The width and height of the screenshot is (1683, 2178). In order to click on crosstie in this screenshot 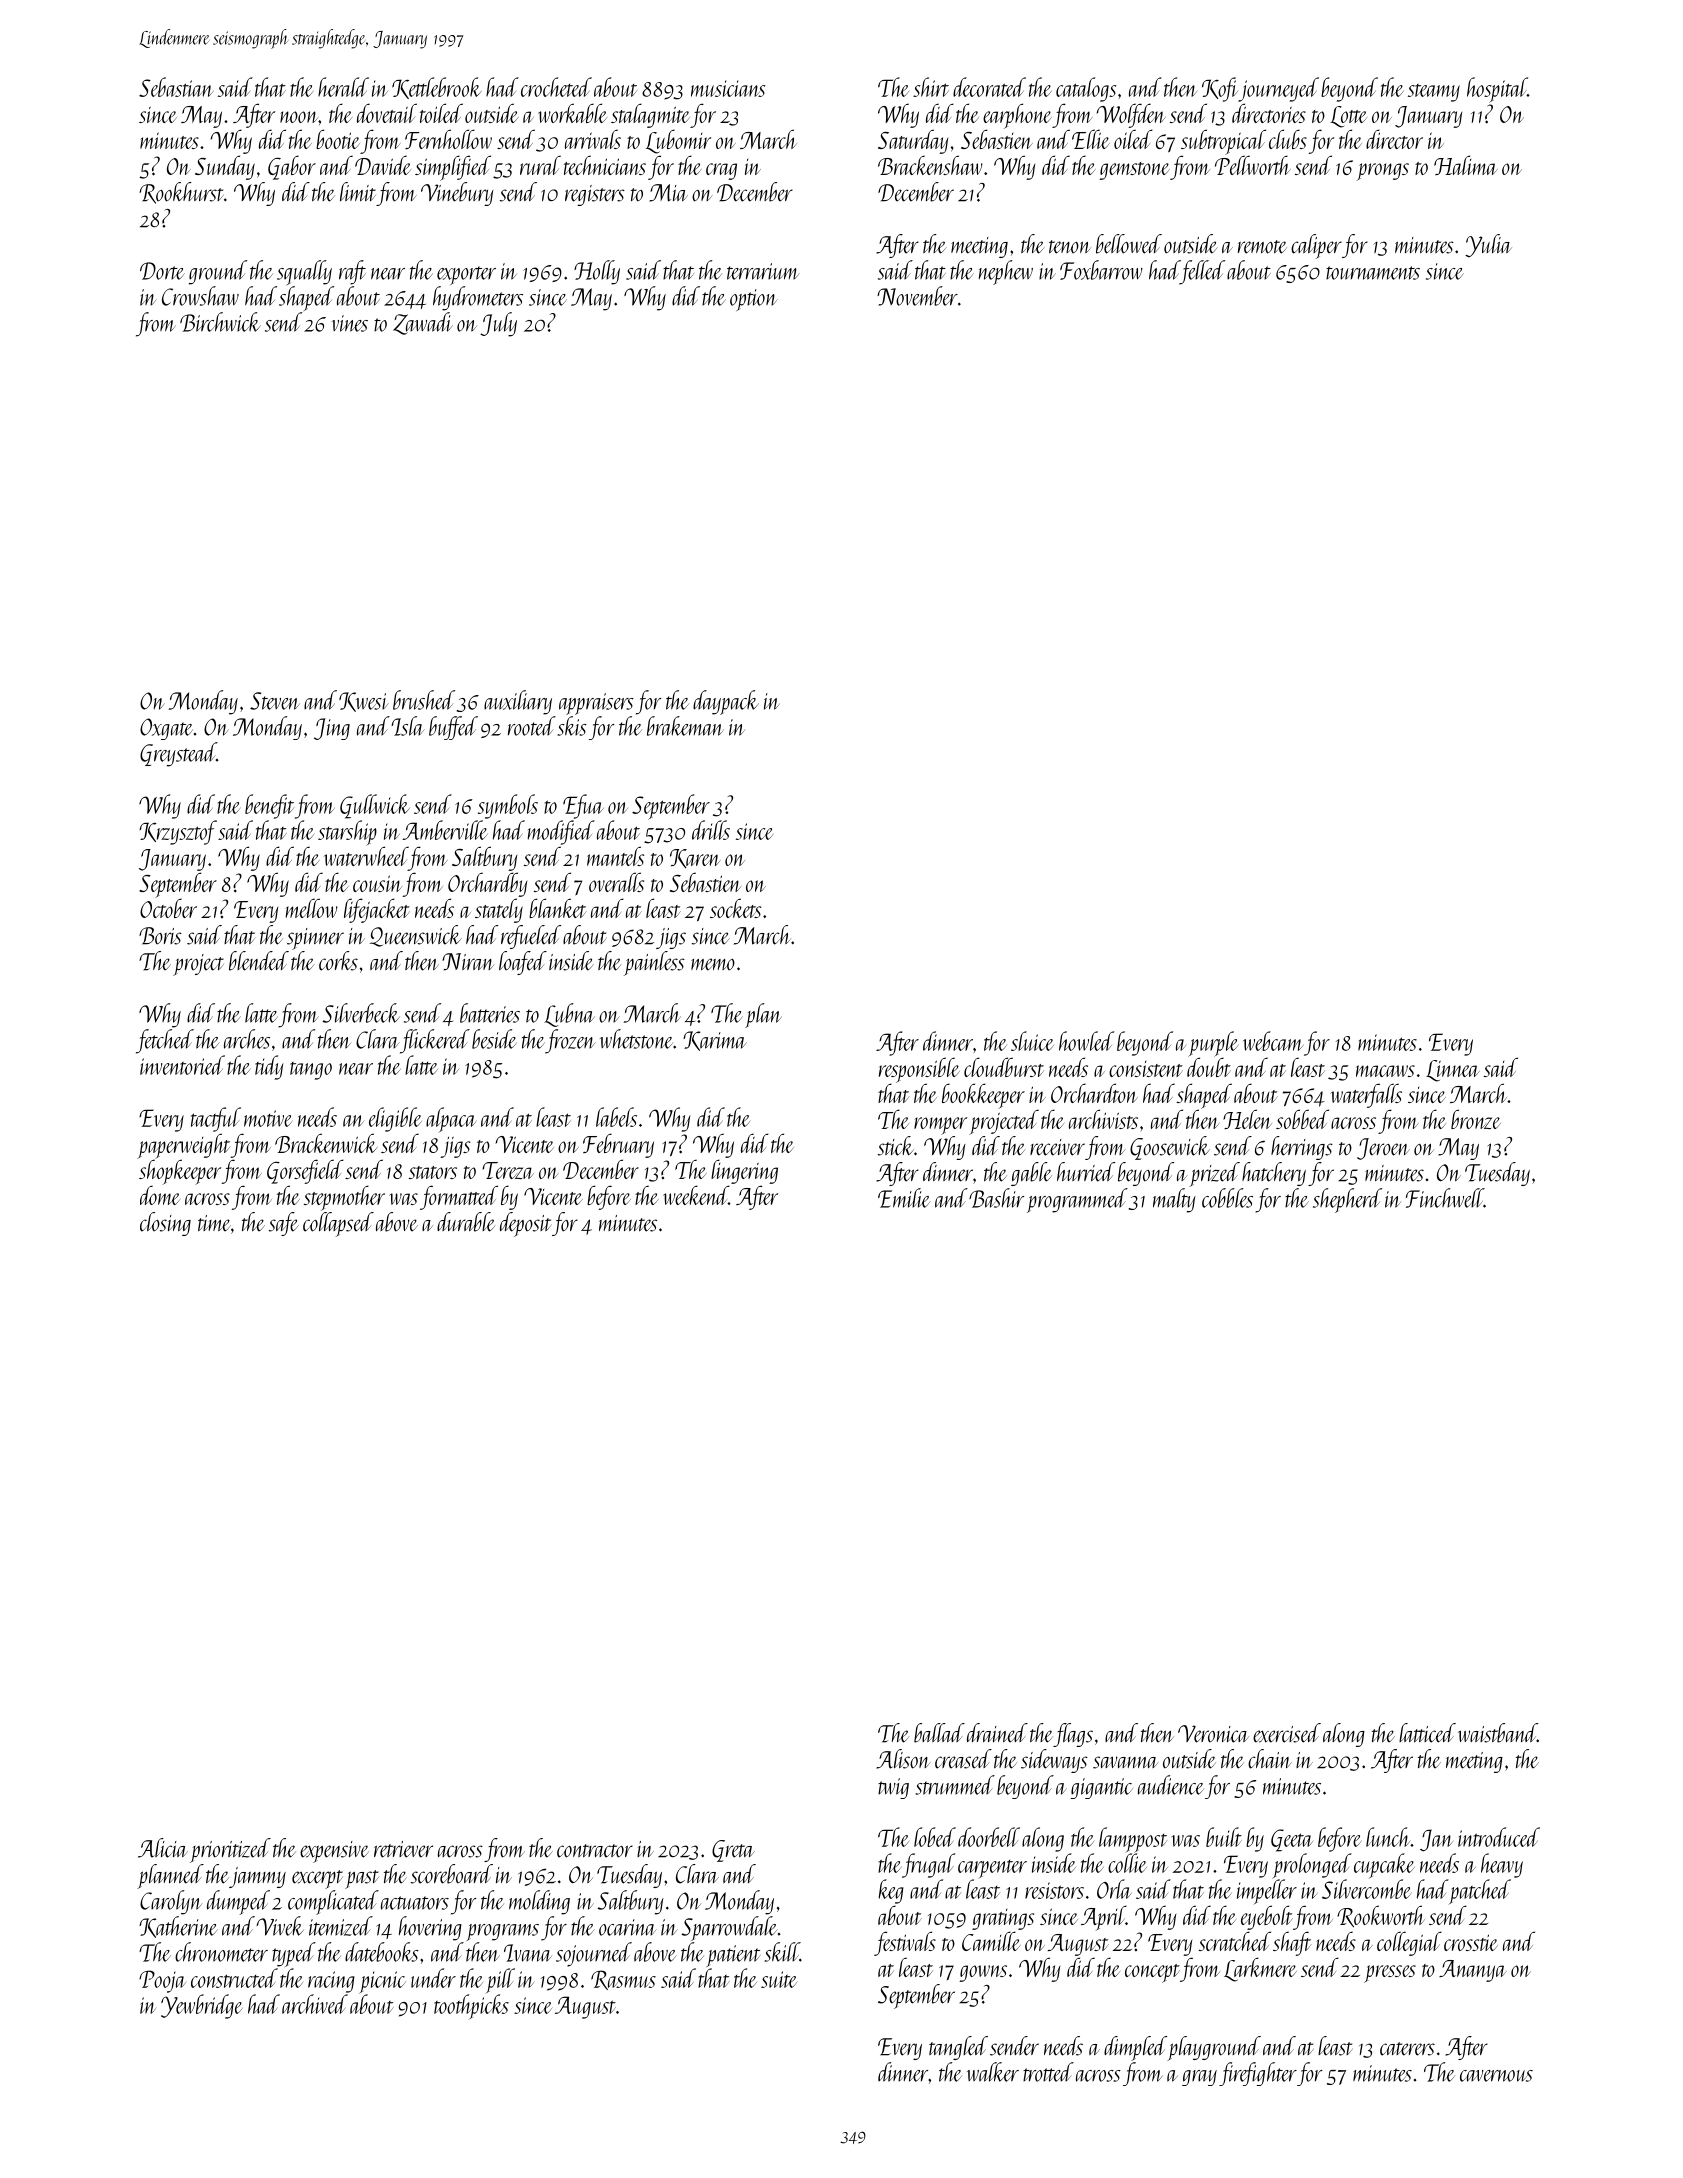, I will do `click(1471, 1942)`.
